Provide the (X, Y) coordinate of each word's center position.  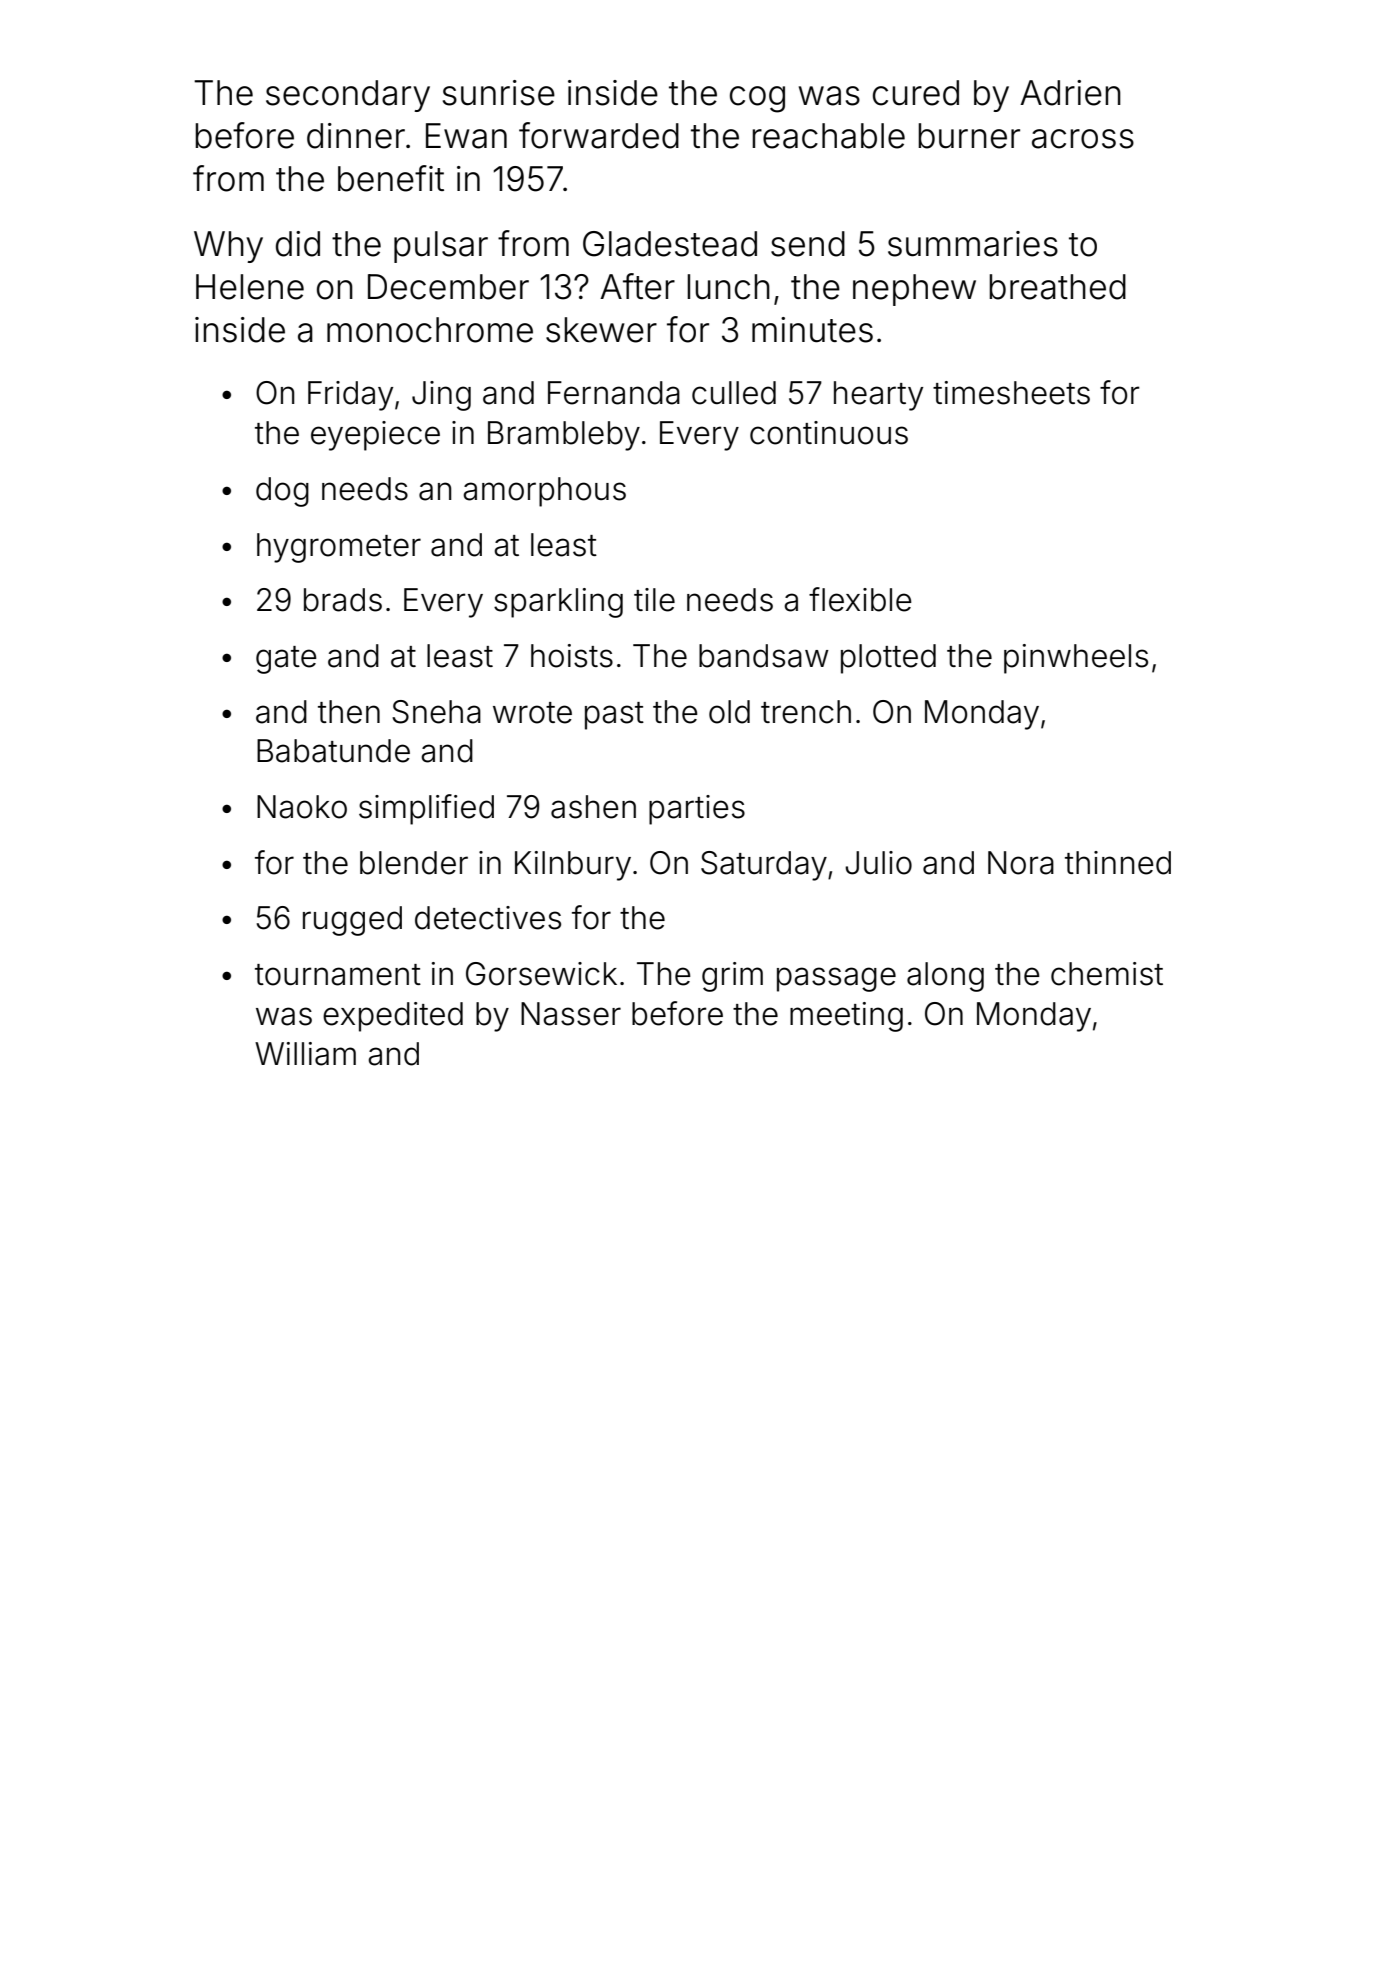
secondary (348, 96)
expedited (393, 1017)
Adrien (1070, 93)
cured (916, 93)
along (945, 977)
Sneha (436, 712)
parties (697, 810)
